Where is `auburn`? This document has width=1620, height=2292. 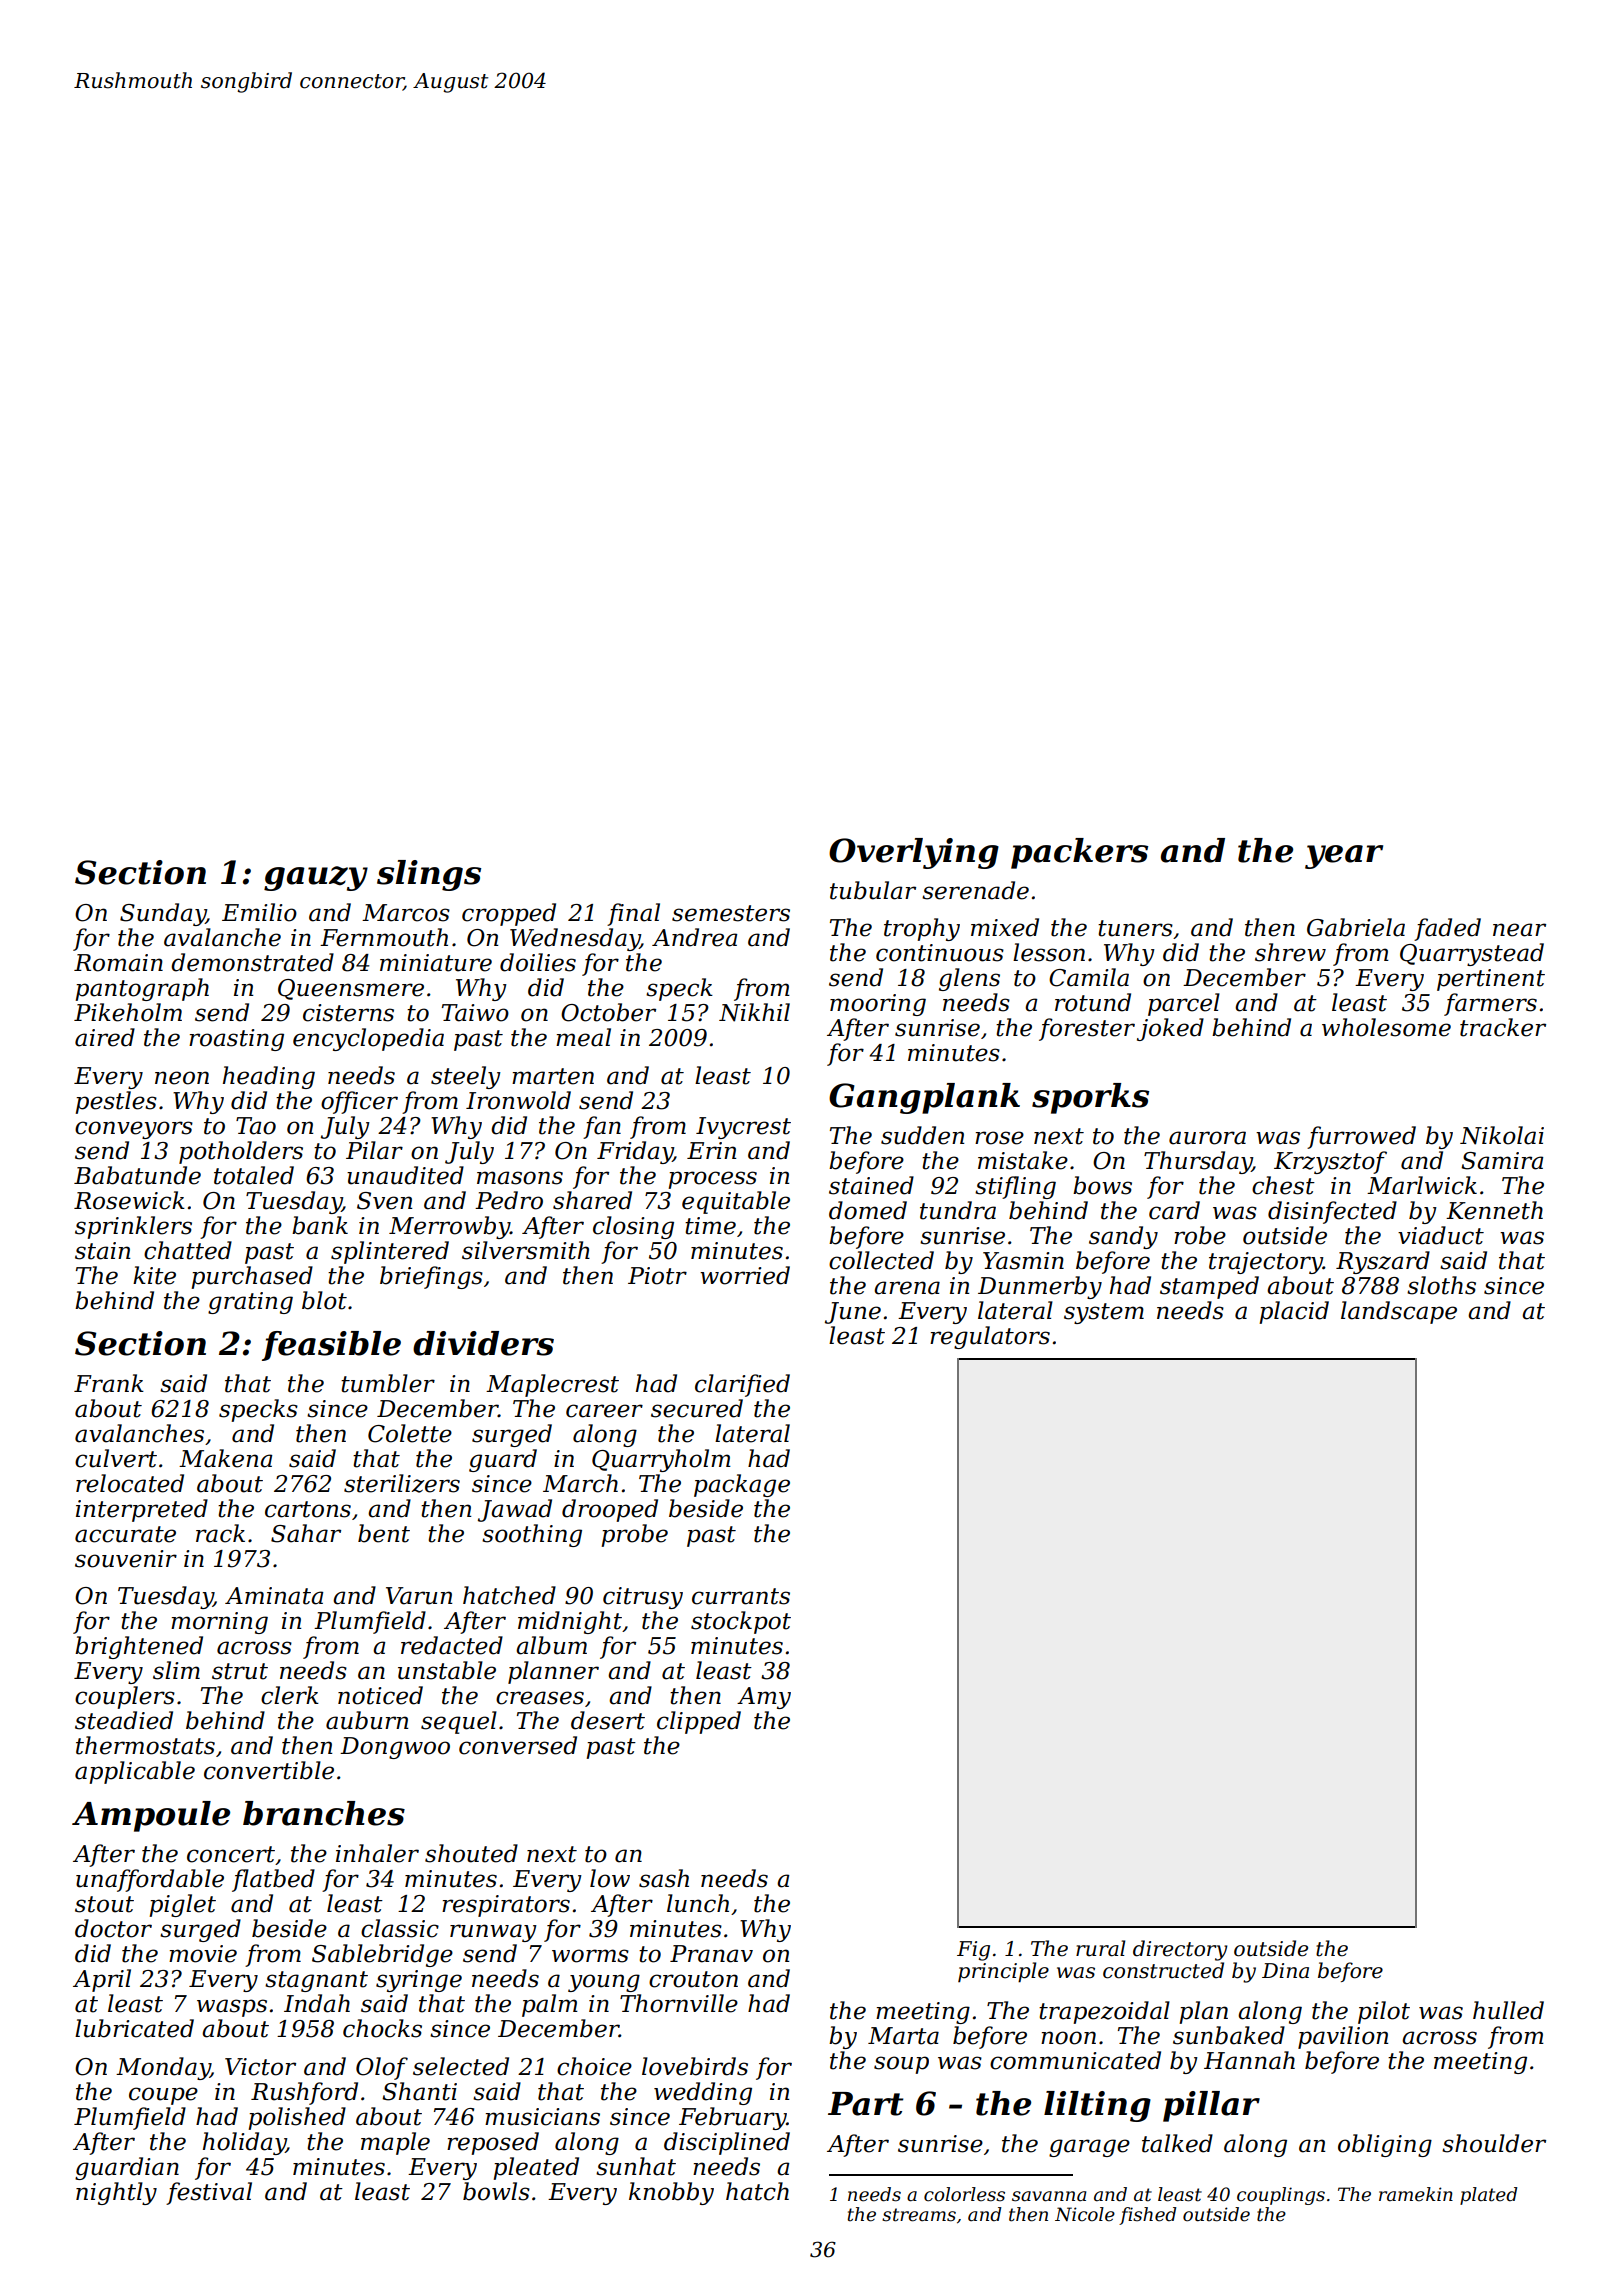
auburn is located at coordinates (367, 1720).
